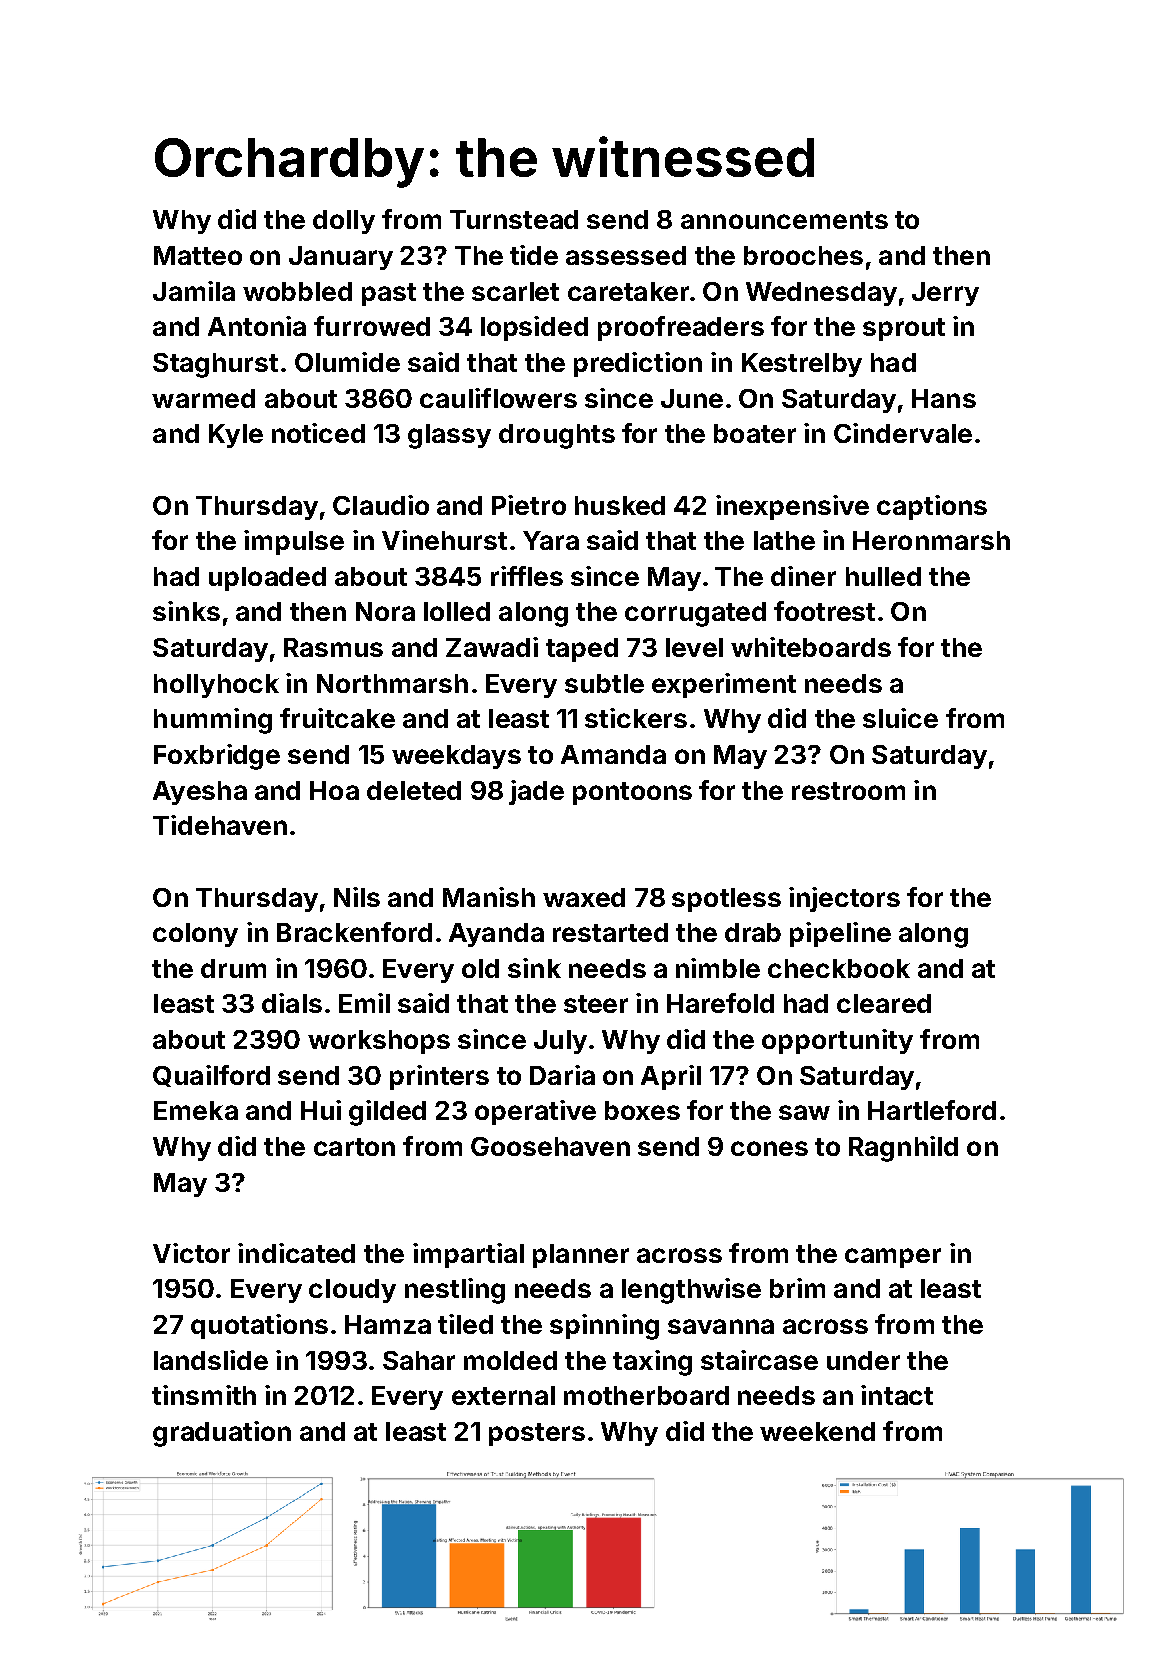  Describe the element at coordinates (646, 1395) in the screenshot. I see `motherboard` at that location.
